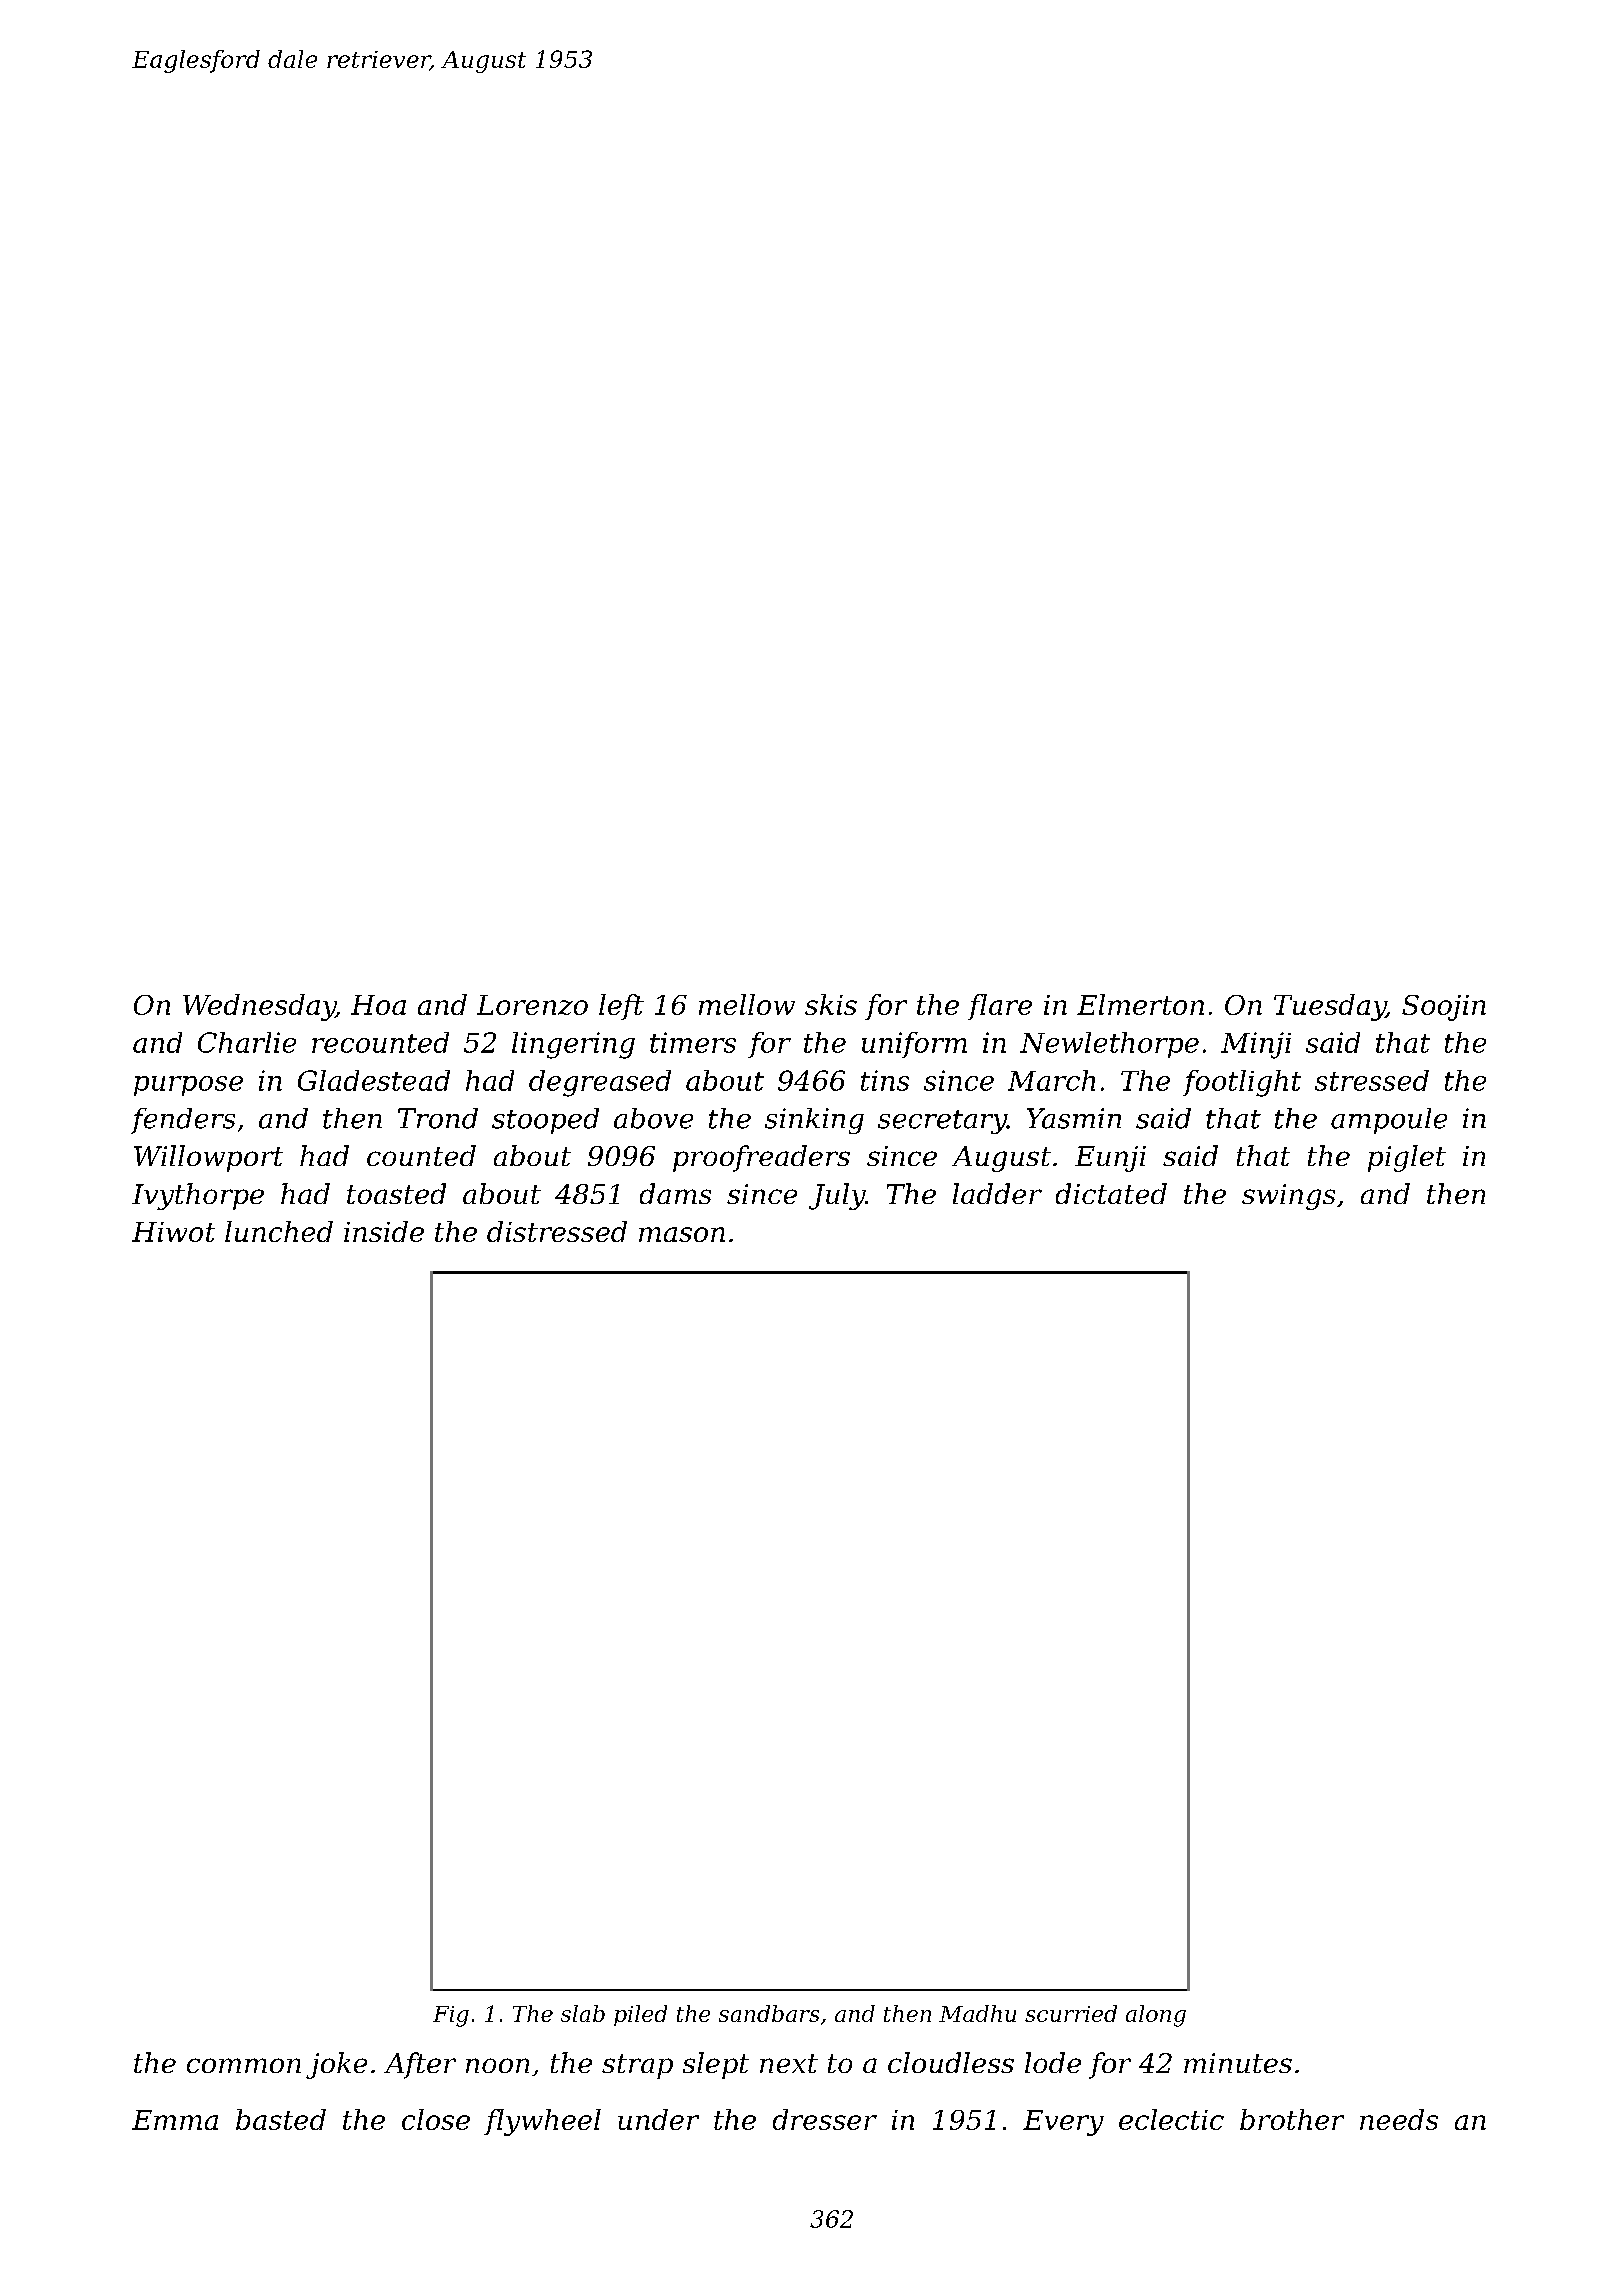 The image size is (1620, 2292). I want to click on Elmerton, so click(1140, 1004).
